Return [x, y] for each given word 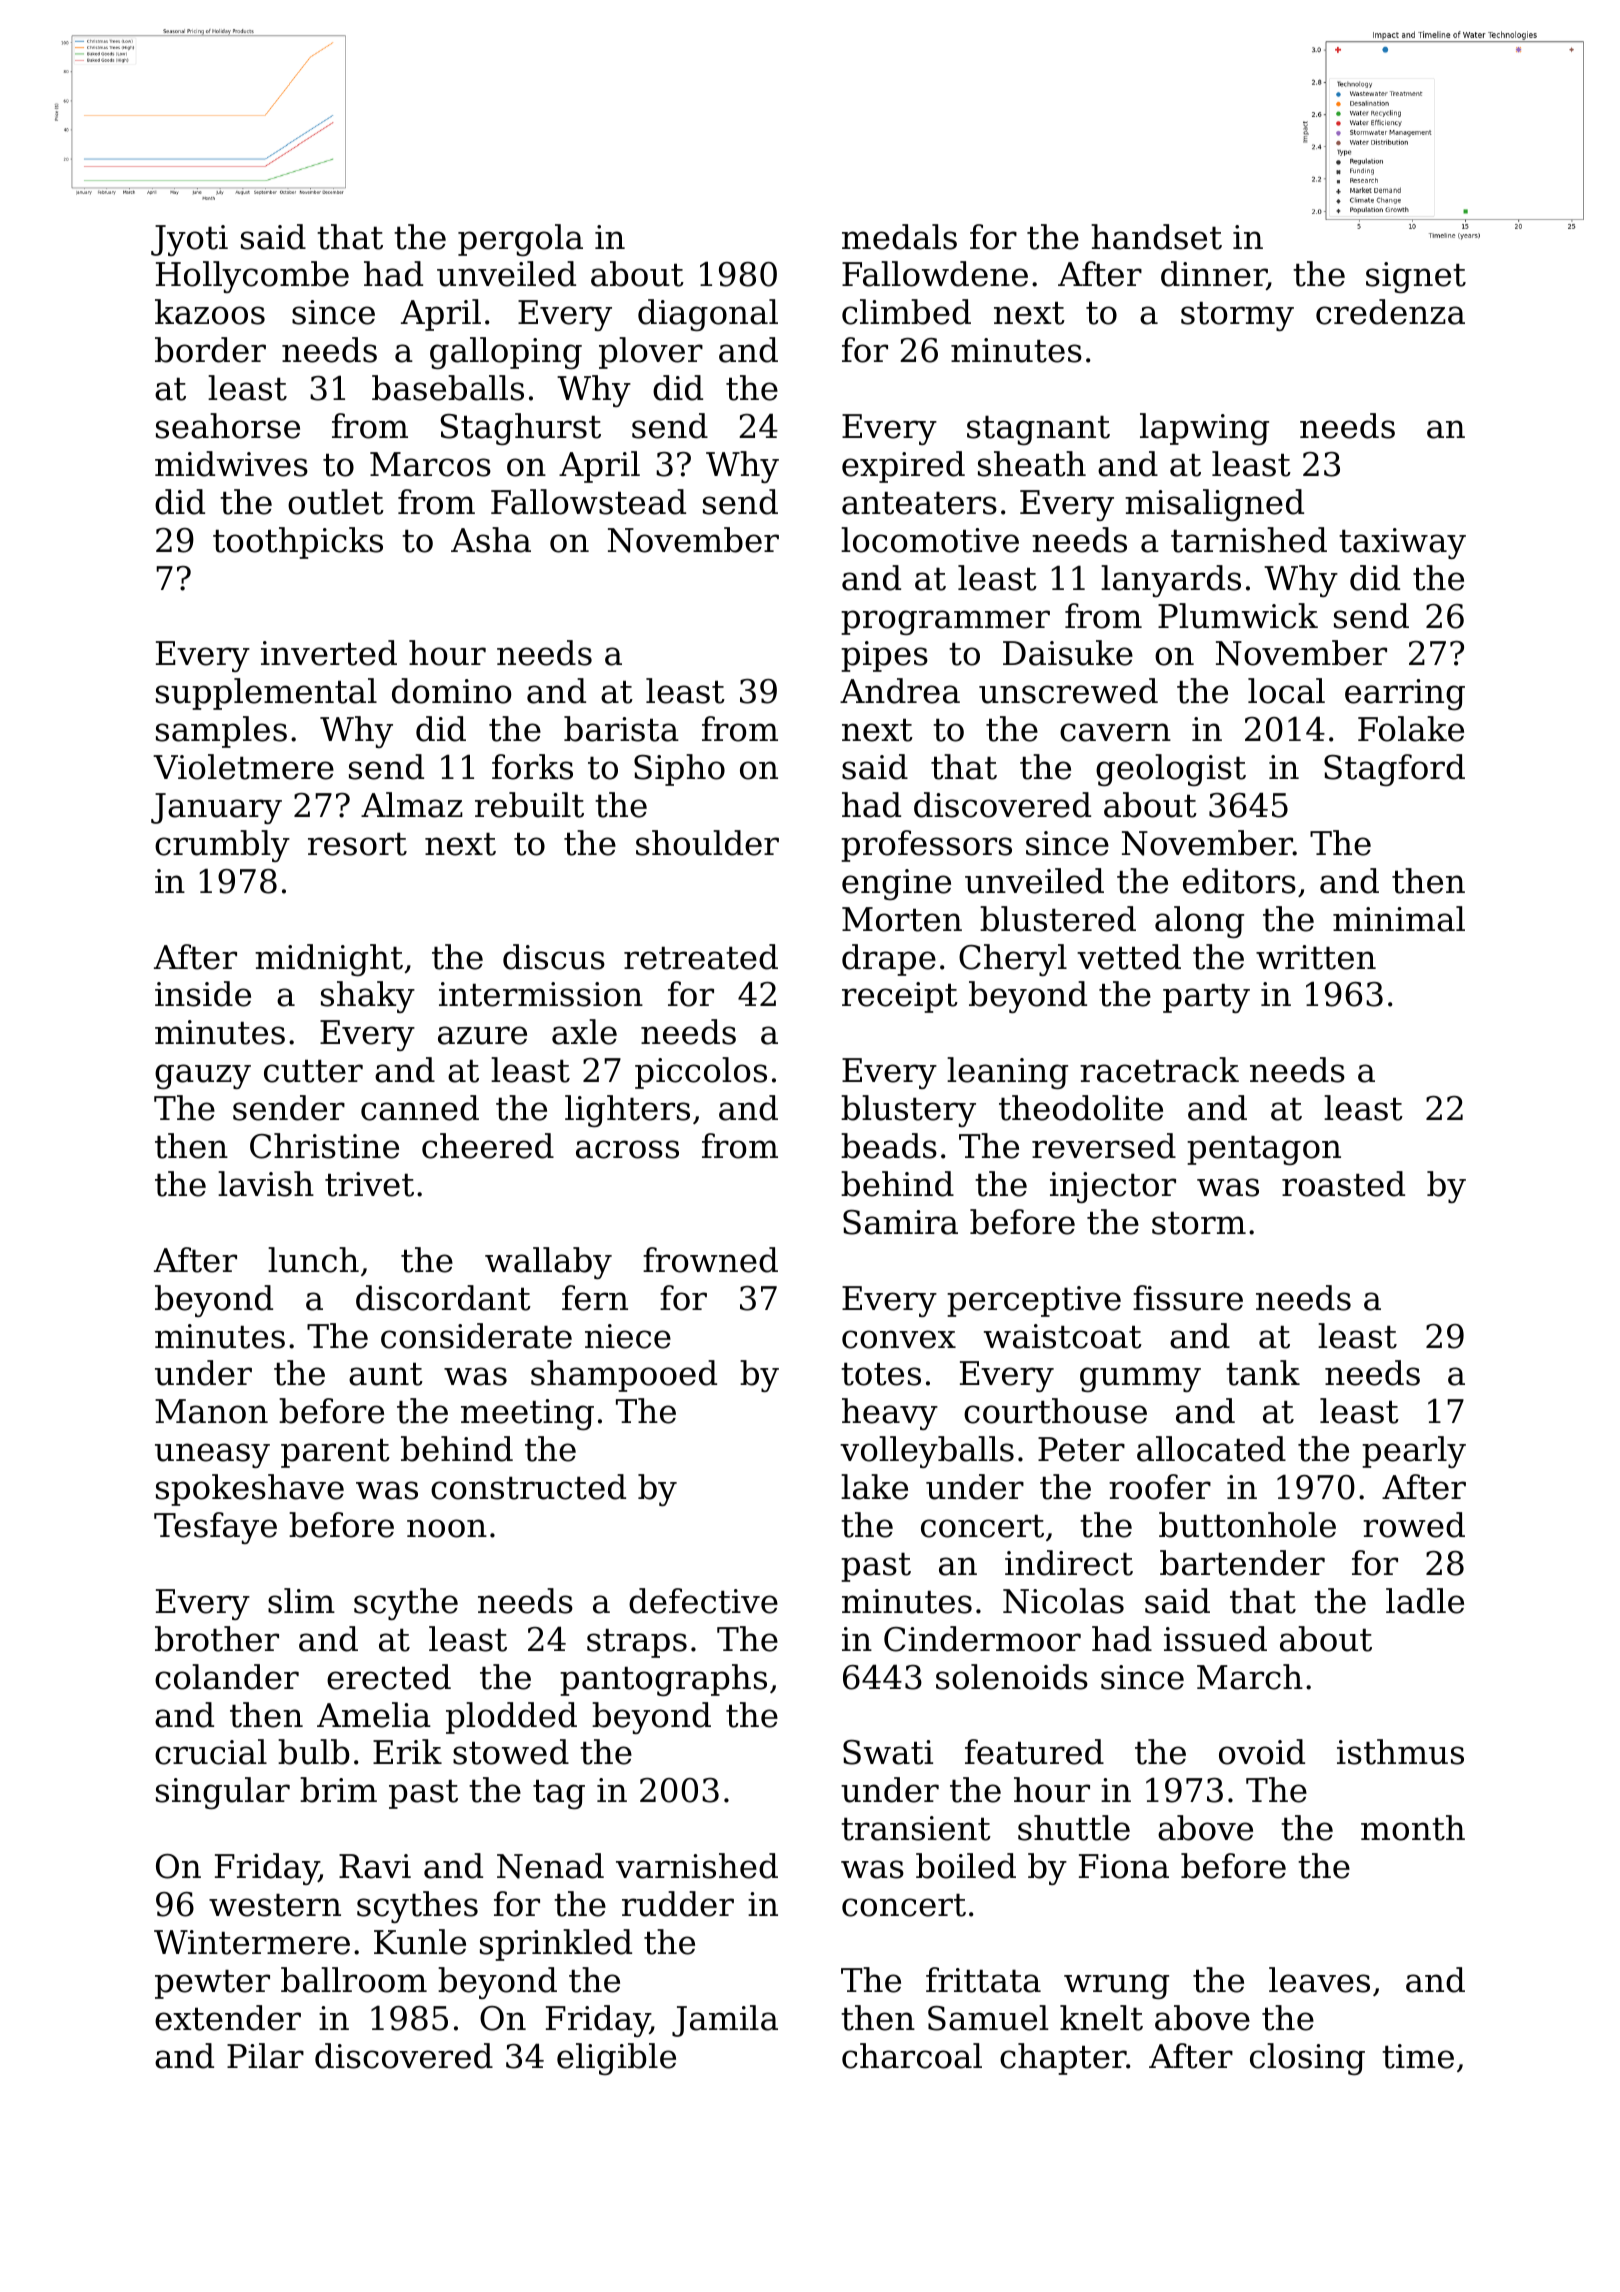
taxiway [1402, 543]
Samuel [988, 2018]
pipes [884, 656]
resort [357, 844]
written [1316, 957]
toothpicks [298, 543]
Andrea [900, 691]
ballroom [354, 1980]
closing [1307, 2059]
